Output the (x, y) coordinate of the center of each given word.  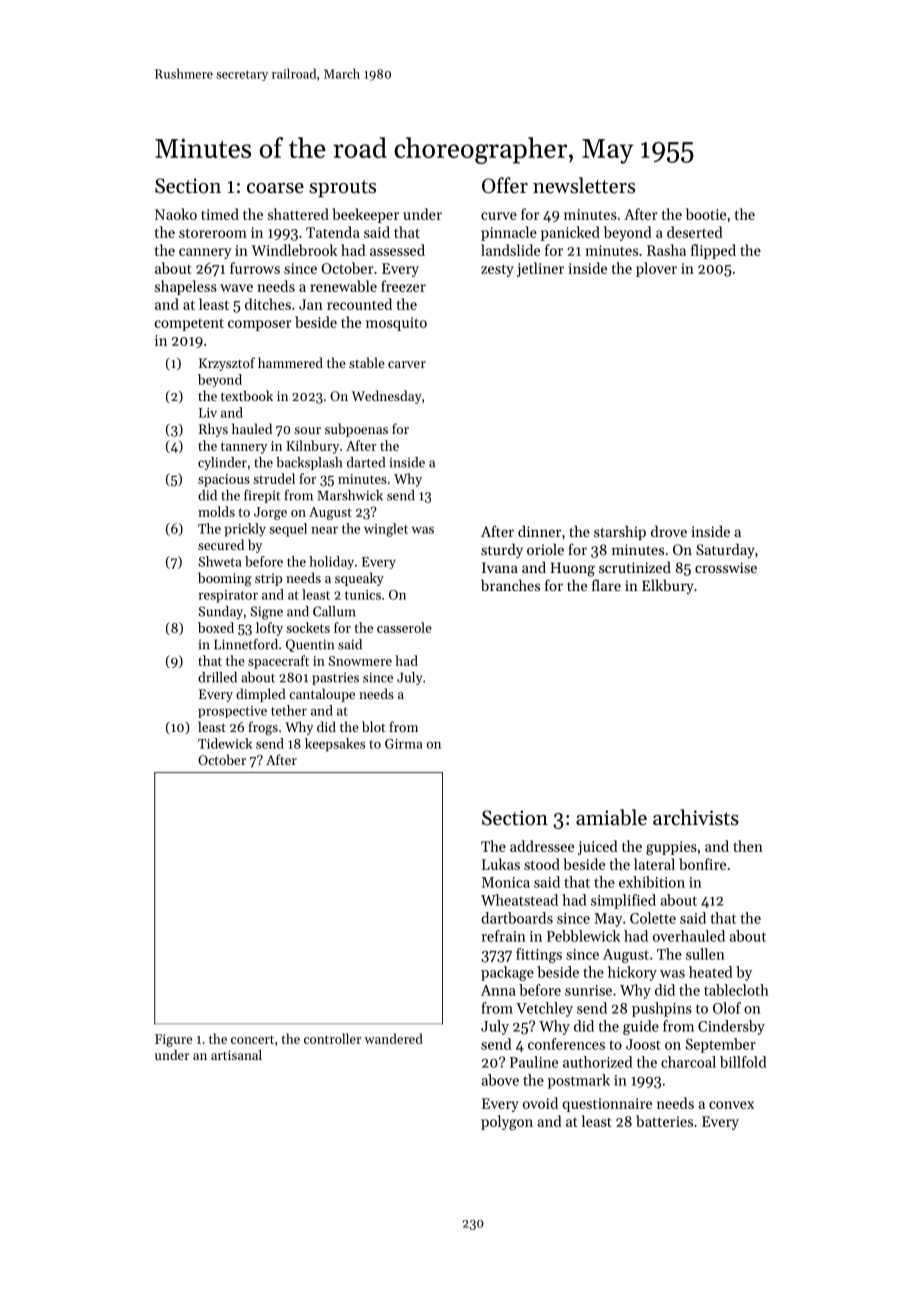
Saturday (725, 550)
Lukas (501, 864)
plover (656, 269)
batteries (664, 1121)
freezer (403, 286)
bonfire (702, 864)
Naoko (176, 214)
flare (606, 585)
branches (510, 585)
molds (216, 511)
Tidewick (225, 743)
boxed (216, 627)
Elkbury (668, 586)
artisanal (236, 1055)
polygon (507, 1122)
